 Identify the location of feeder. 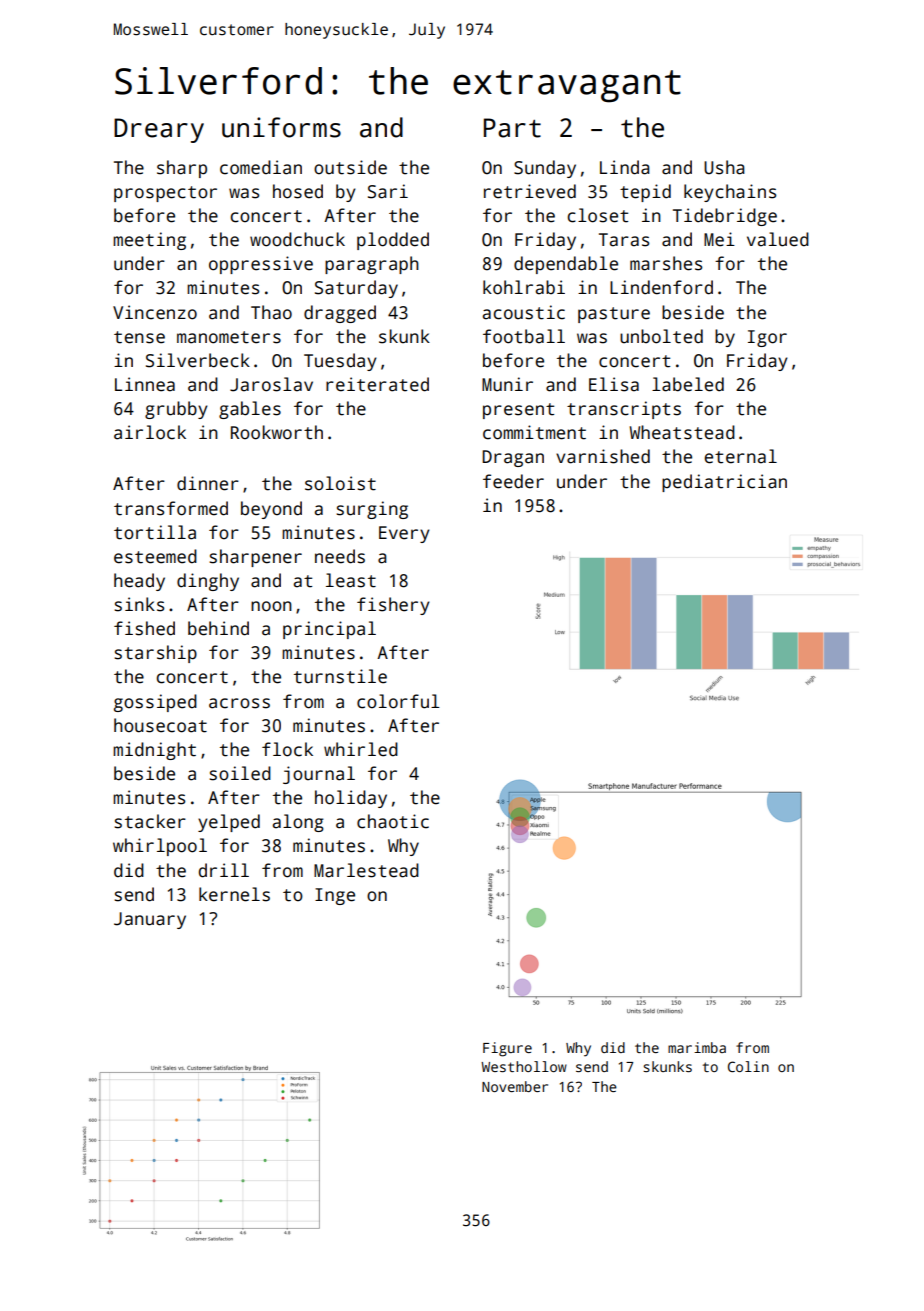
(513, 481).
